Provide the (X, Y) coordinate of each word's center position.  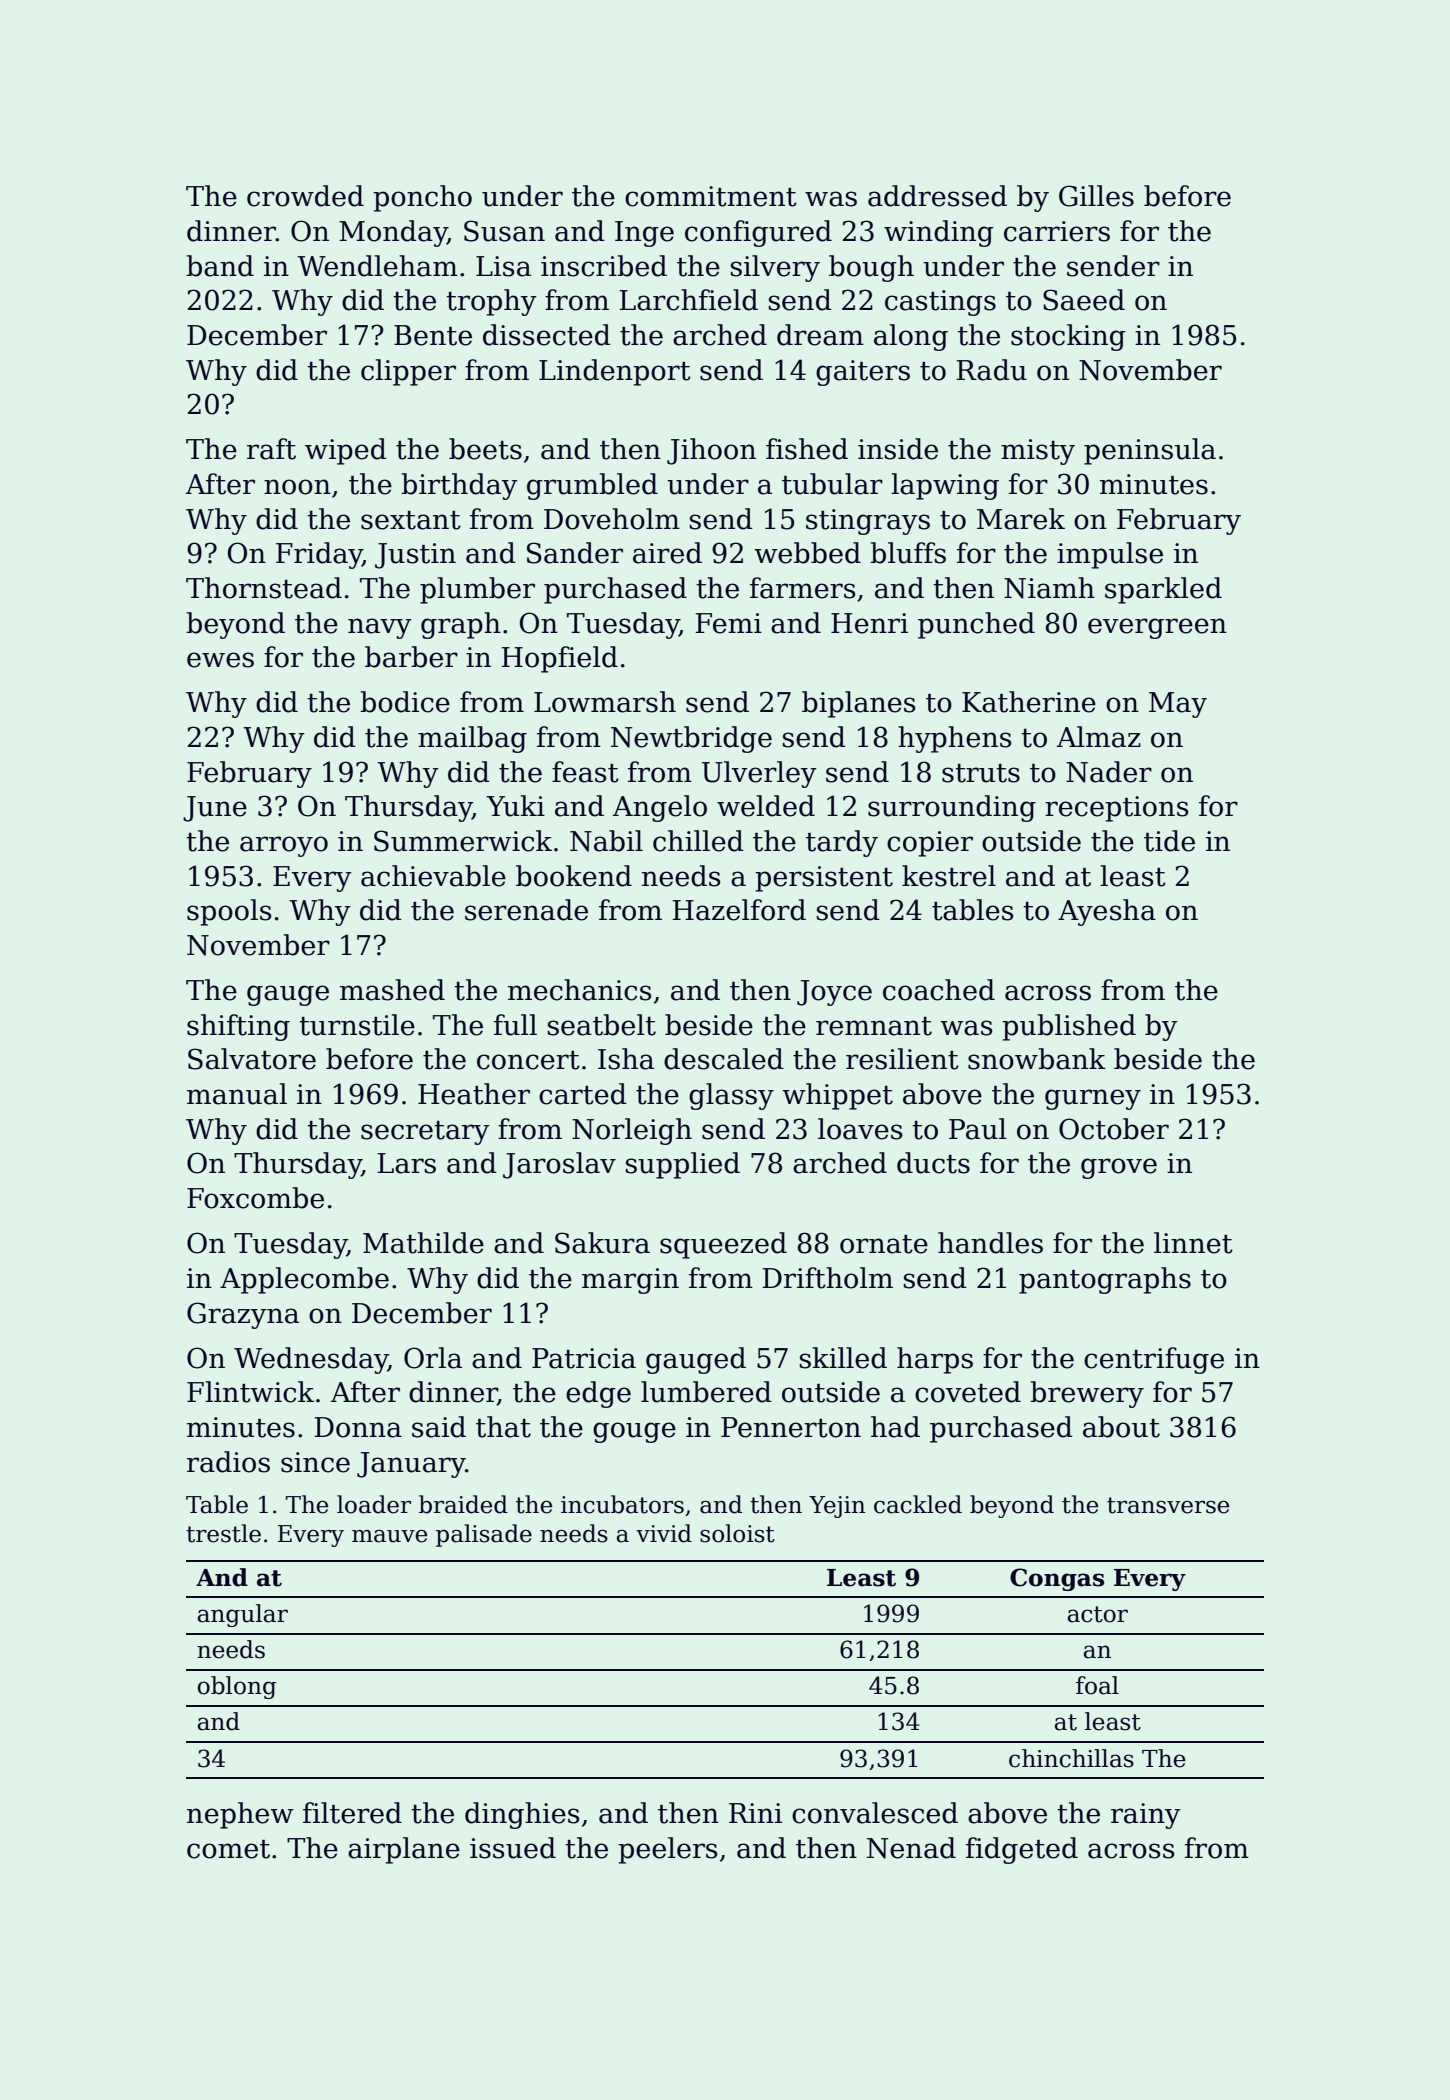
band (220, 266)
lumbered (706, 1392)
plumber (477, 590)
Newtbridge (691, 739)
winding (939, 233)
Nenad (911, 1848)
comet (228, 1849)
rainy (1146, 1816)
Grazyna (243, 1315)
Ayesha (1107, 912)
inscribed (604, 266)
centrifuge (1154, 1360)
